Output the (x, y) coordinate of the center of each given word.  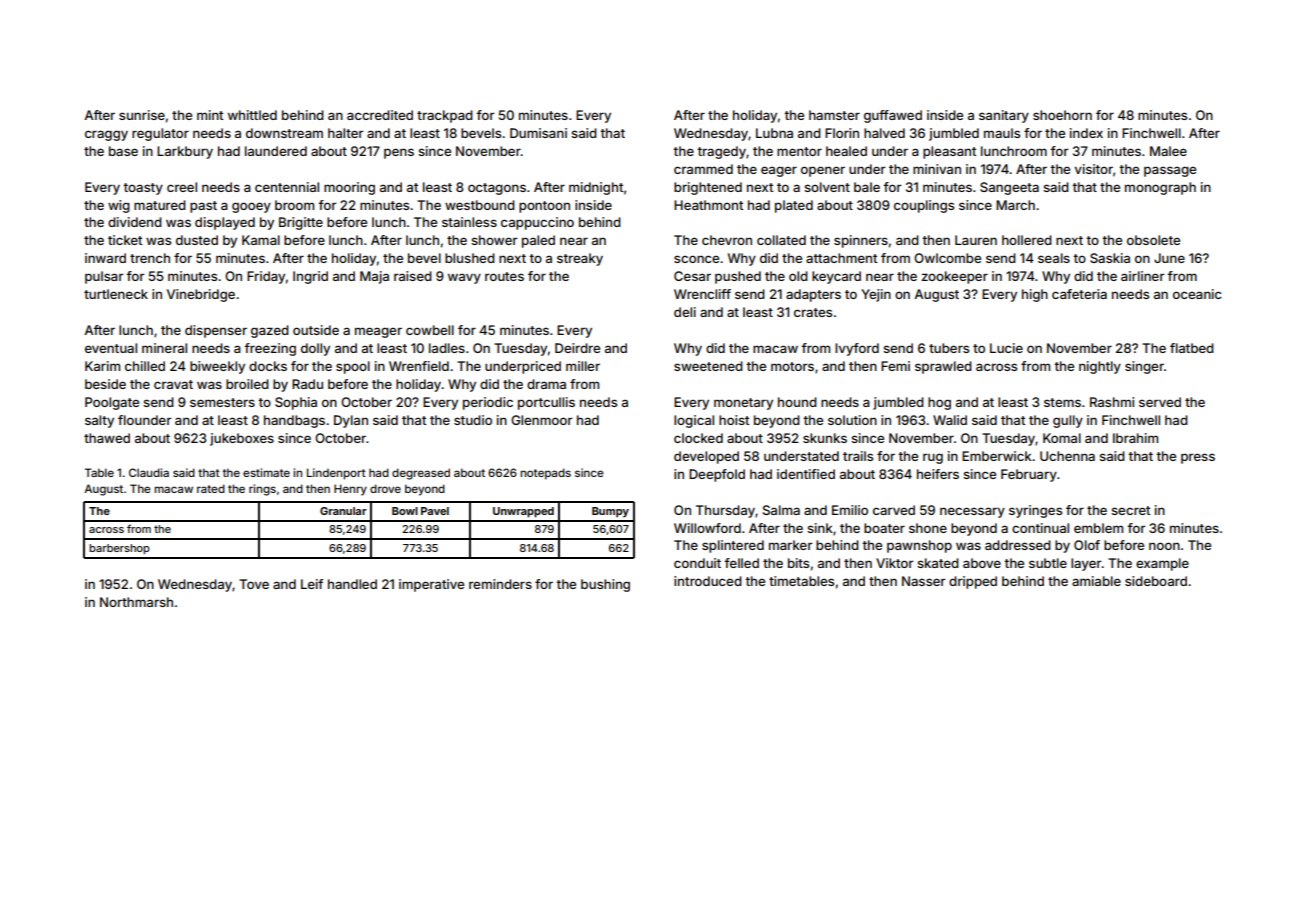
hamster (834, 115)
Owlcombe (947, 258)
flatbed (1192, 348)
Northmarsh (136, 602)
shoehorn (1062, 115)
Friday (266, 277)
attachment (841, 258)
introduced (708, 581)
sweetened (708, 366)
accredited (380, 115)
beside (105, 384)
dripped (973, 582)
